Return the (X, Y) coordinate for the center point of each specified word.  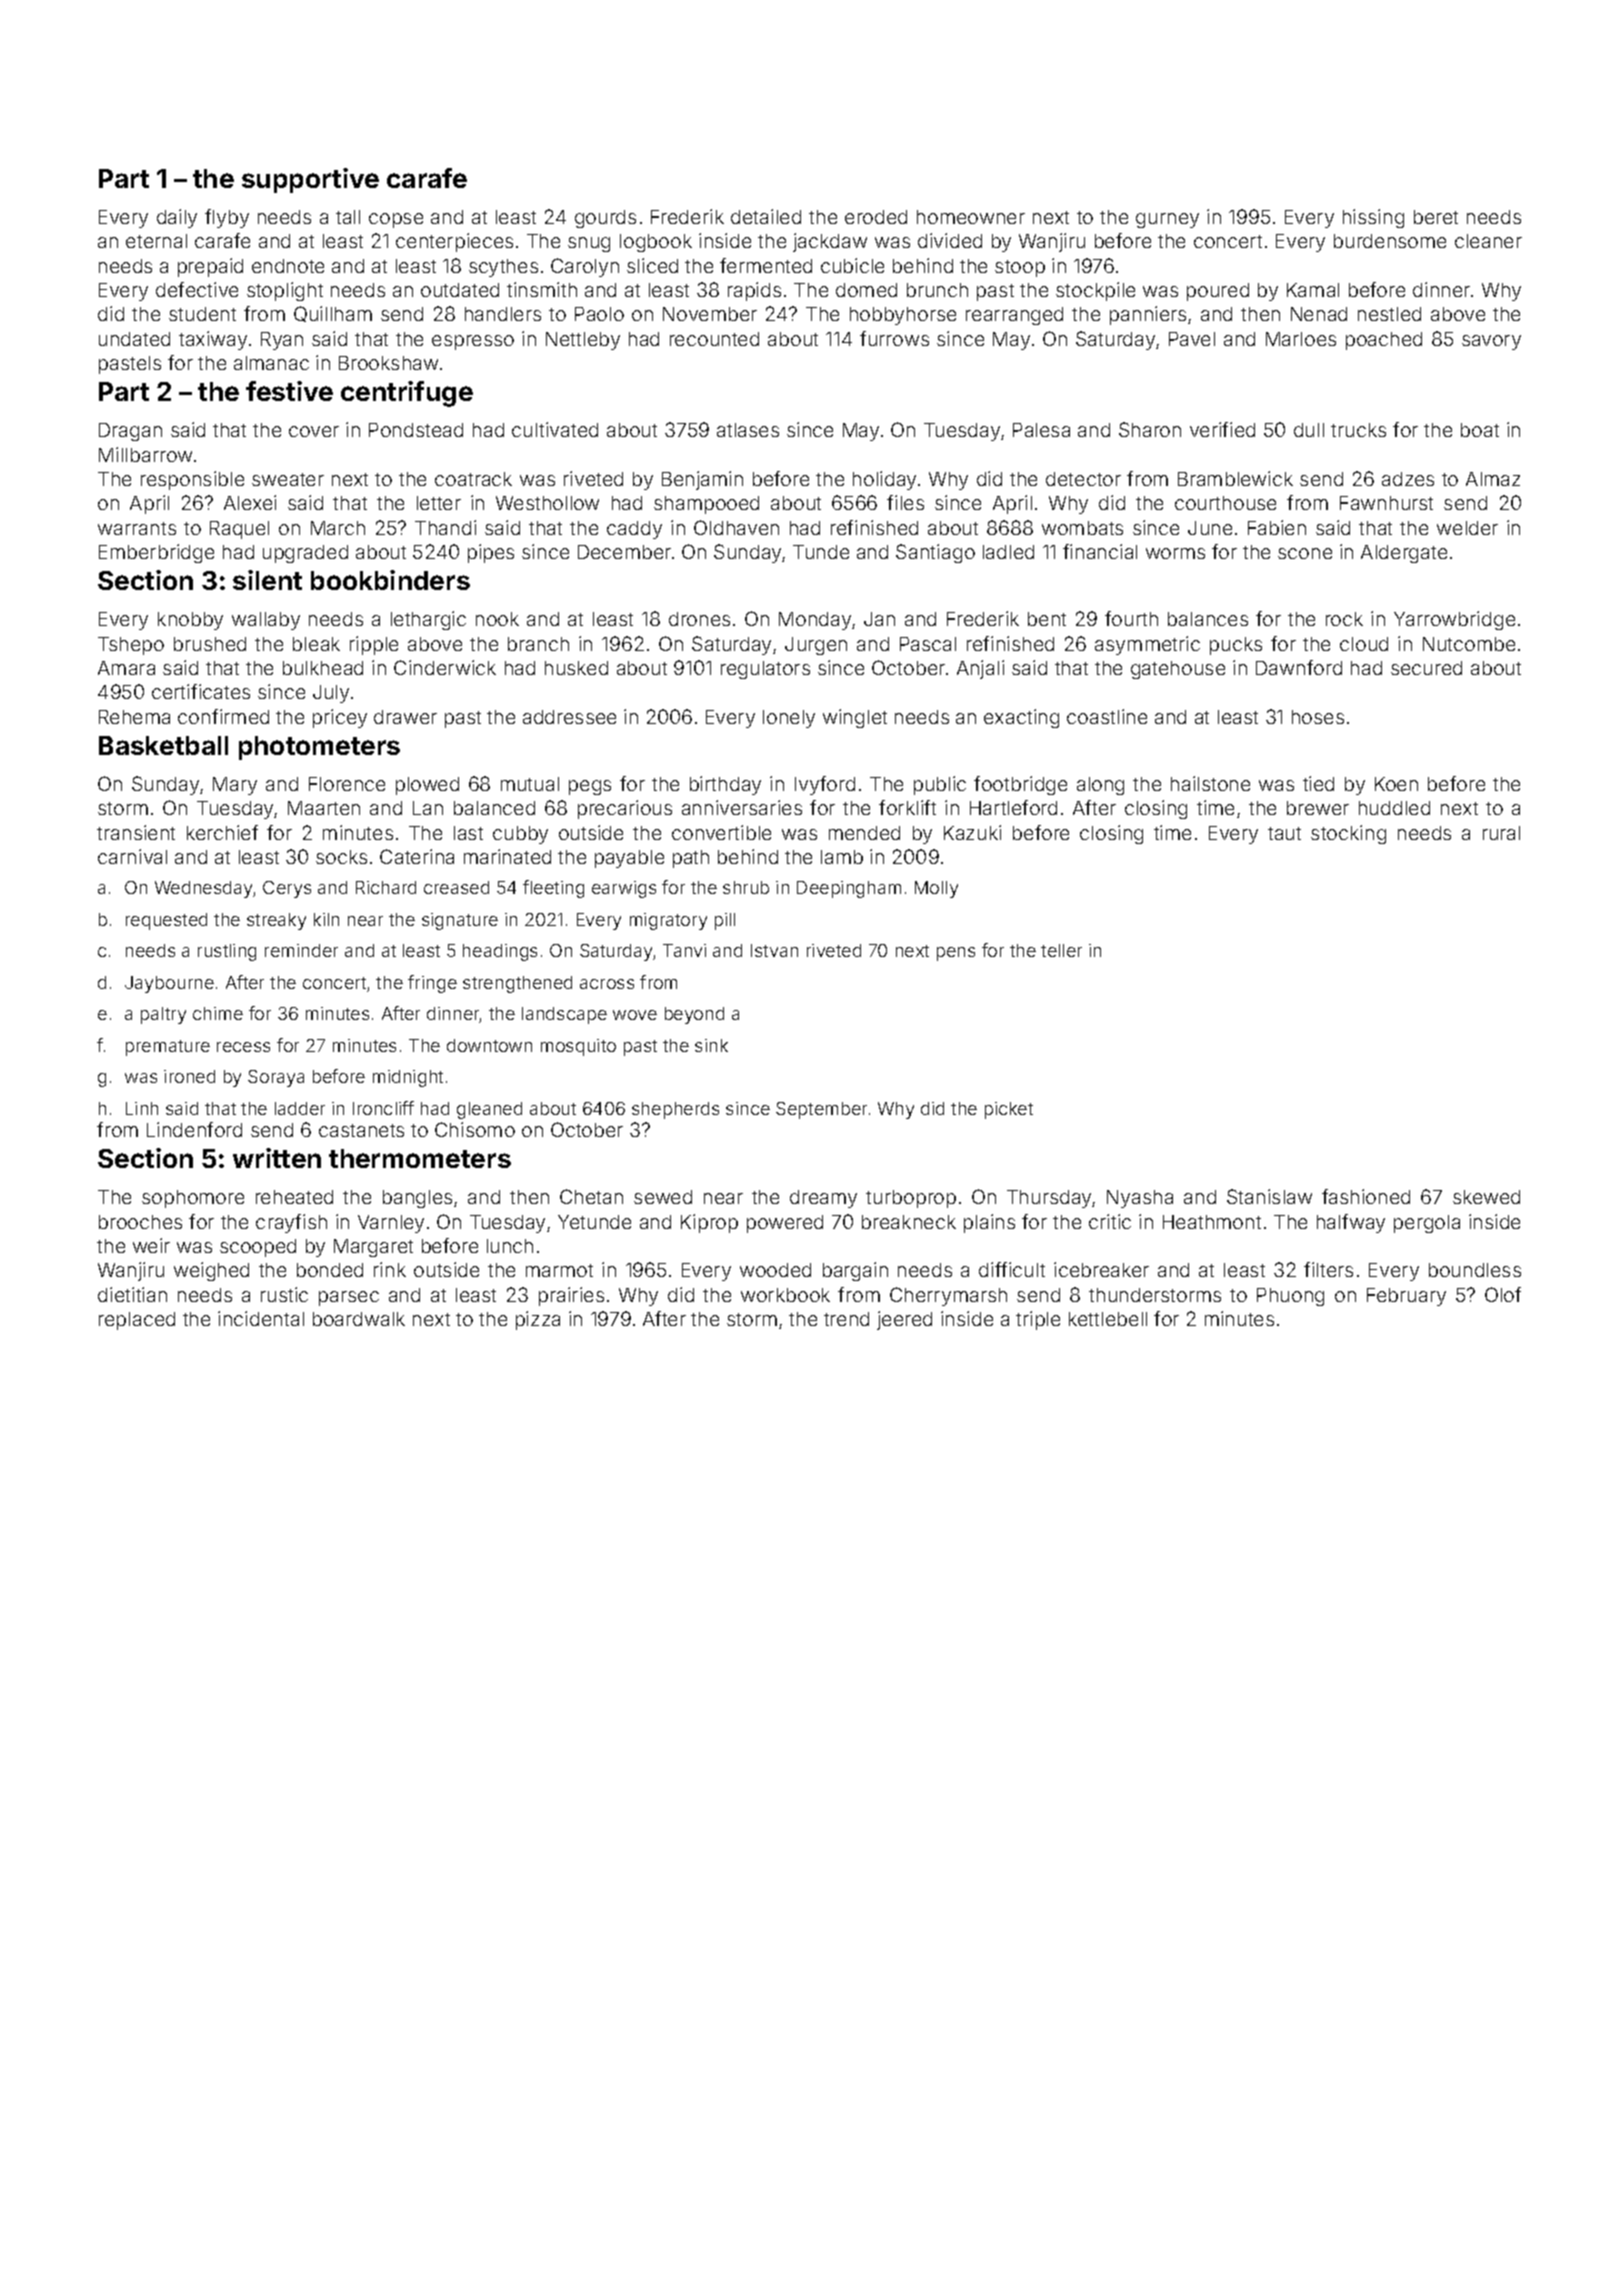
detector (1083, 479)
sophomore (193, 1199)
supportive (310, 180)
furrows (894, 338)
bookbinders (390, 580)
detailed (766, 216)
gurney (1167, 220)
